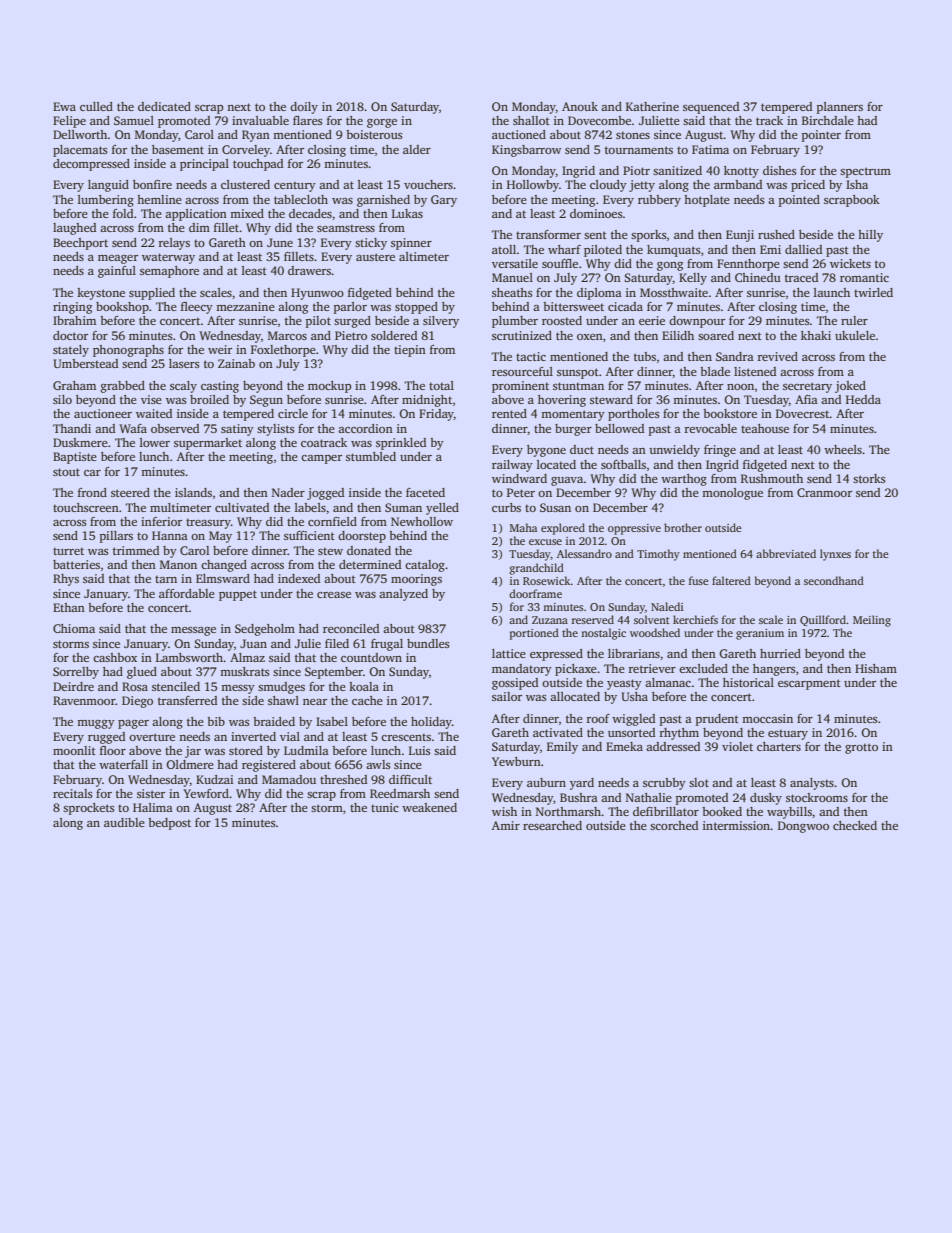 The width and height of the screenshot is (952, 1233). I want to click on bedpost, so click(169, 824).
